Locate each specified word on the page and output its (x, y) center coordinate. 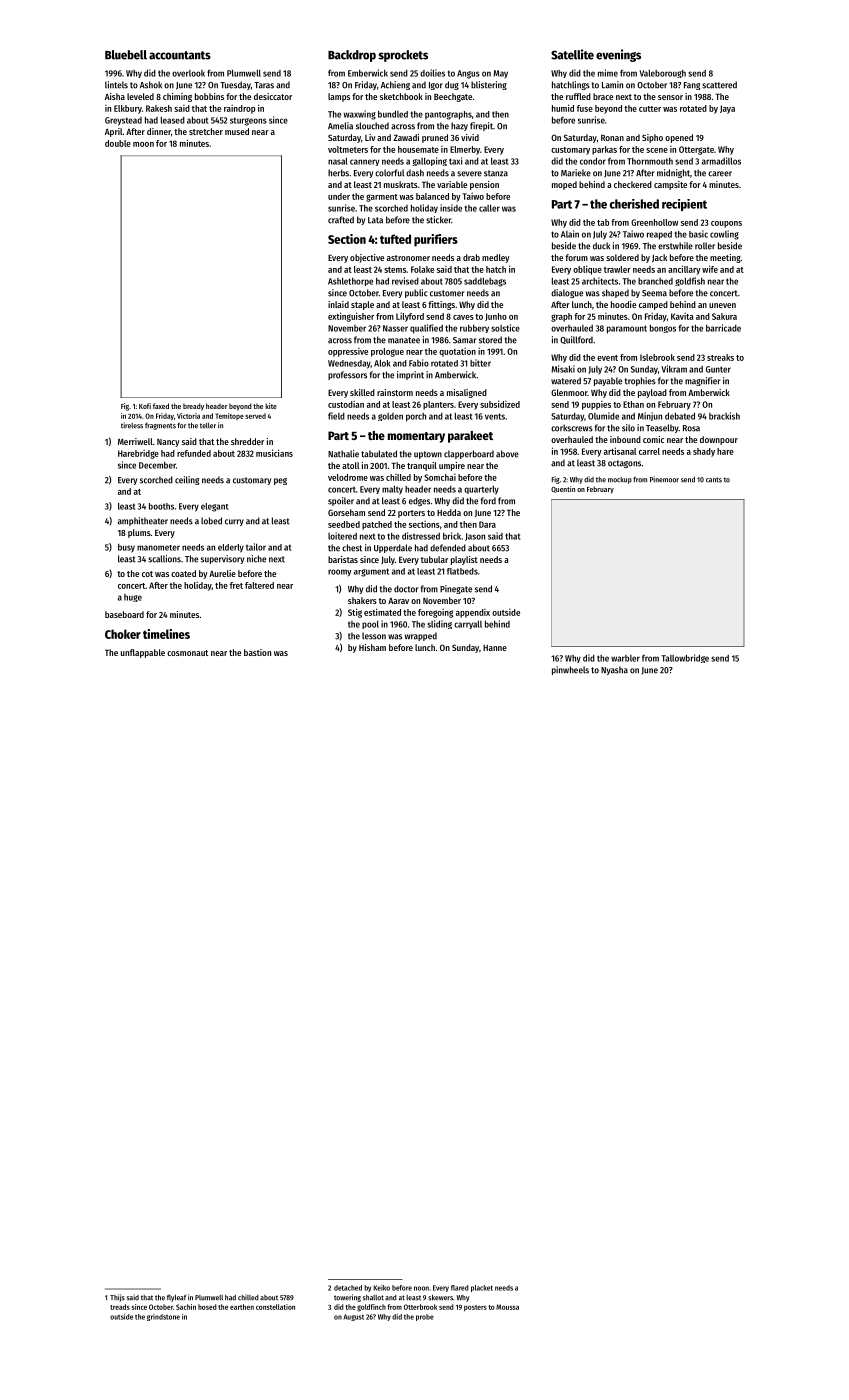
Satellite (572, 54)
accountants (180, 55)
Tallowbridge (685, 658)
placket (482, 1288)
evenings (618, 55)
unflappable (143, 653)
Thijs (117, 1298)
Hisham (372, 647)
